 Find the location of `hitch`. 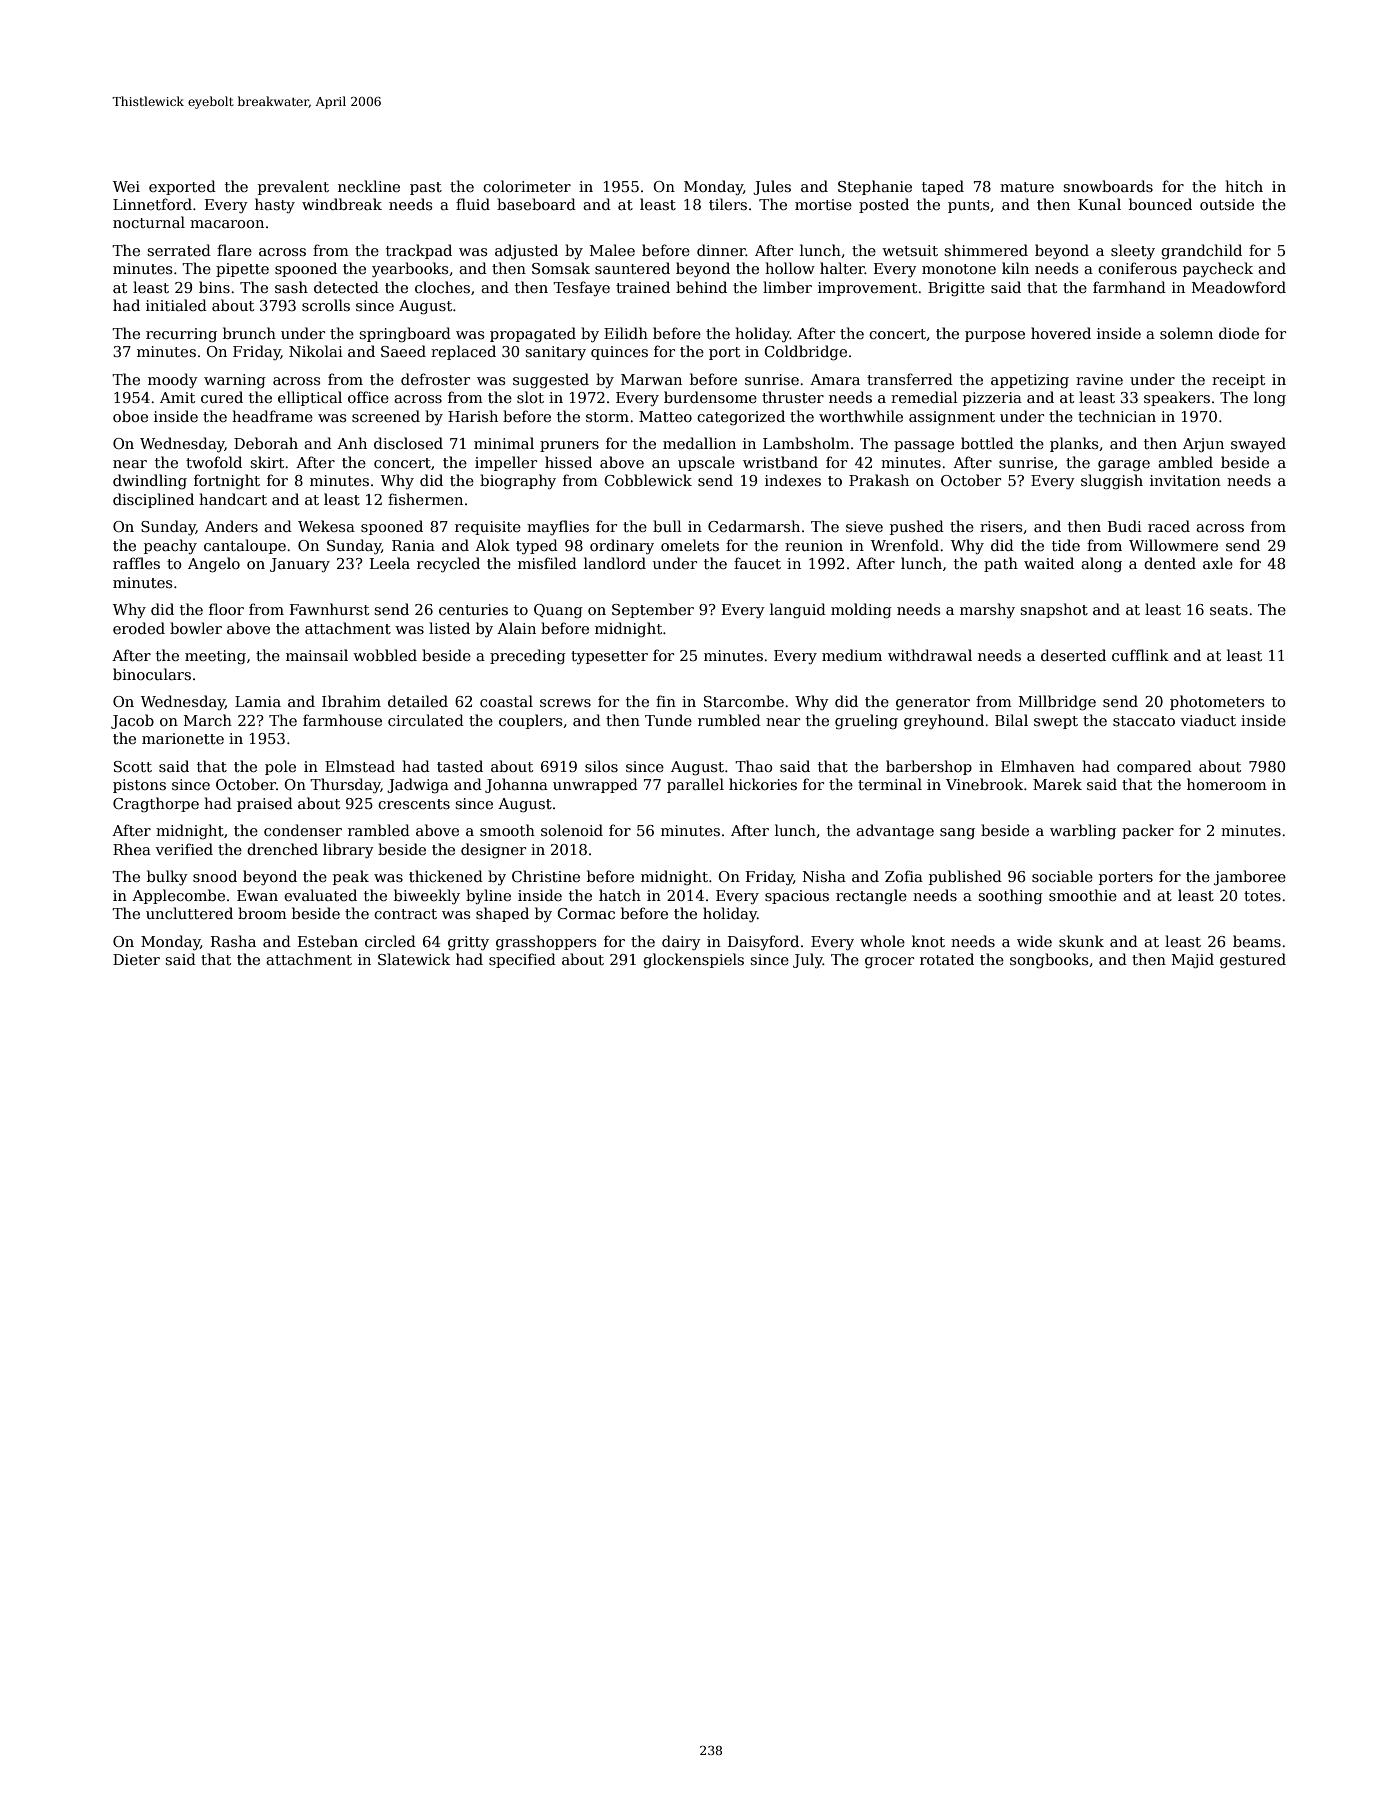

hitch is located at coordinates (1244, 186).
